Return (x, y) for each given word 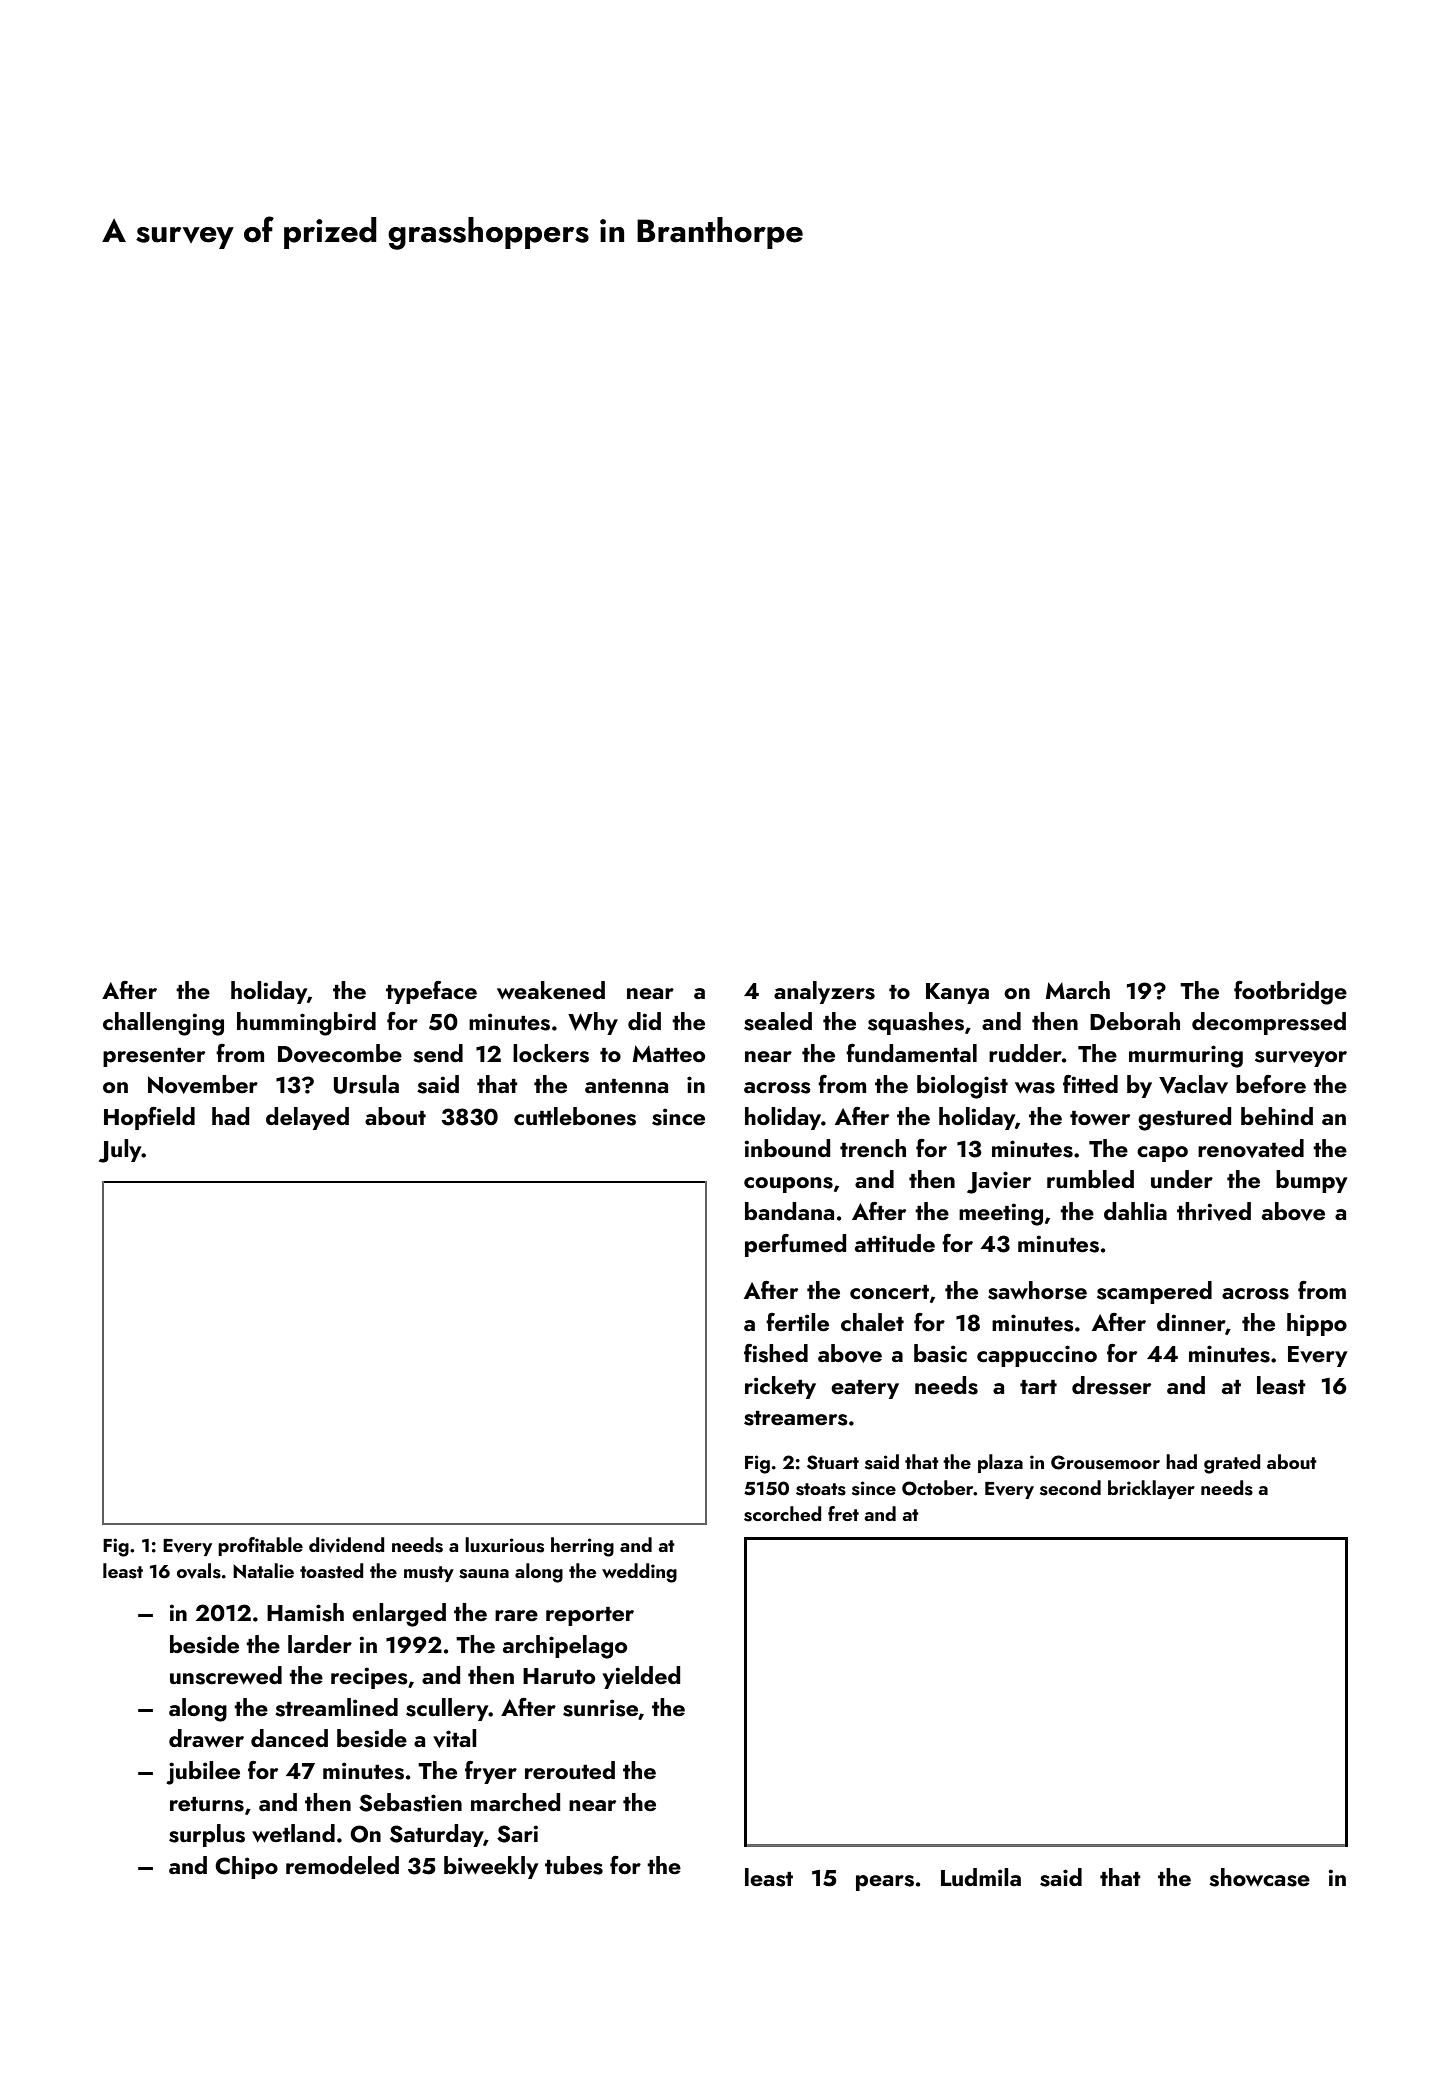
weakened (551, 990)
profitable (260, 1546)
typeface (431, 992)
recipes (369, 1678)
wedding (639, 1573)
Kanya (957, 993)
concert (889, 1292)
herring (582, 1547)
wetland (293, 1833)
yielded (641, 1677)
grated (1232, 1464)
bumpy (1311, 1181)
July (120, 1151)
